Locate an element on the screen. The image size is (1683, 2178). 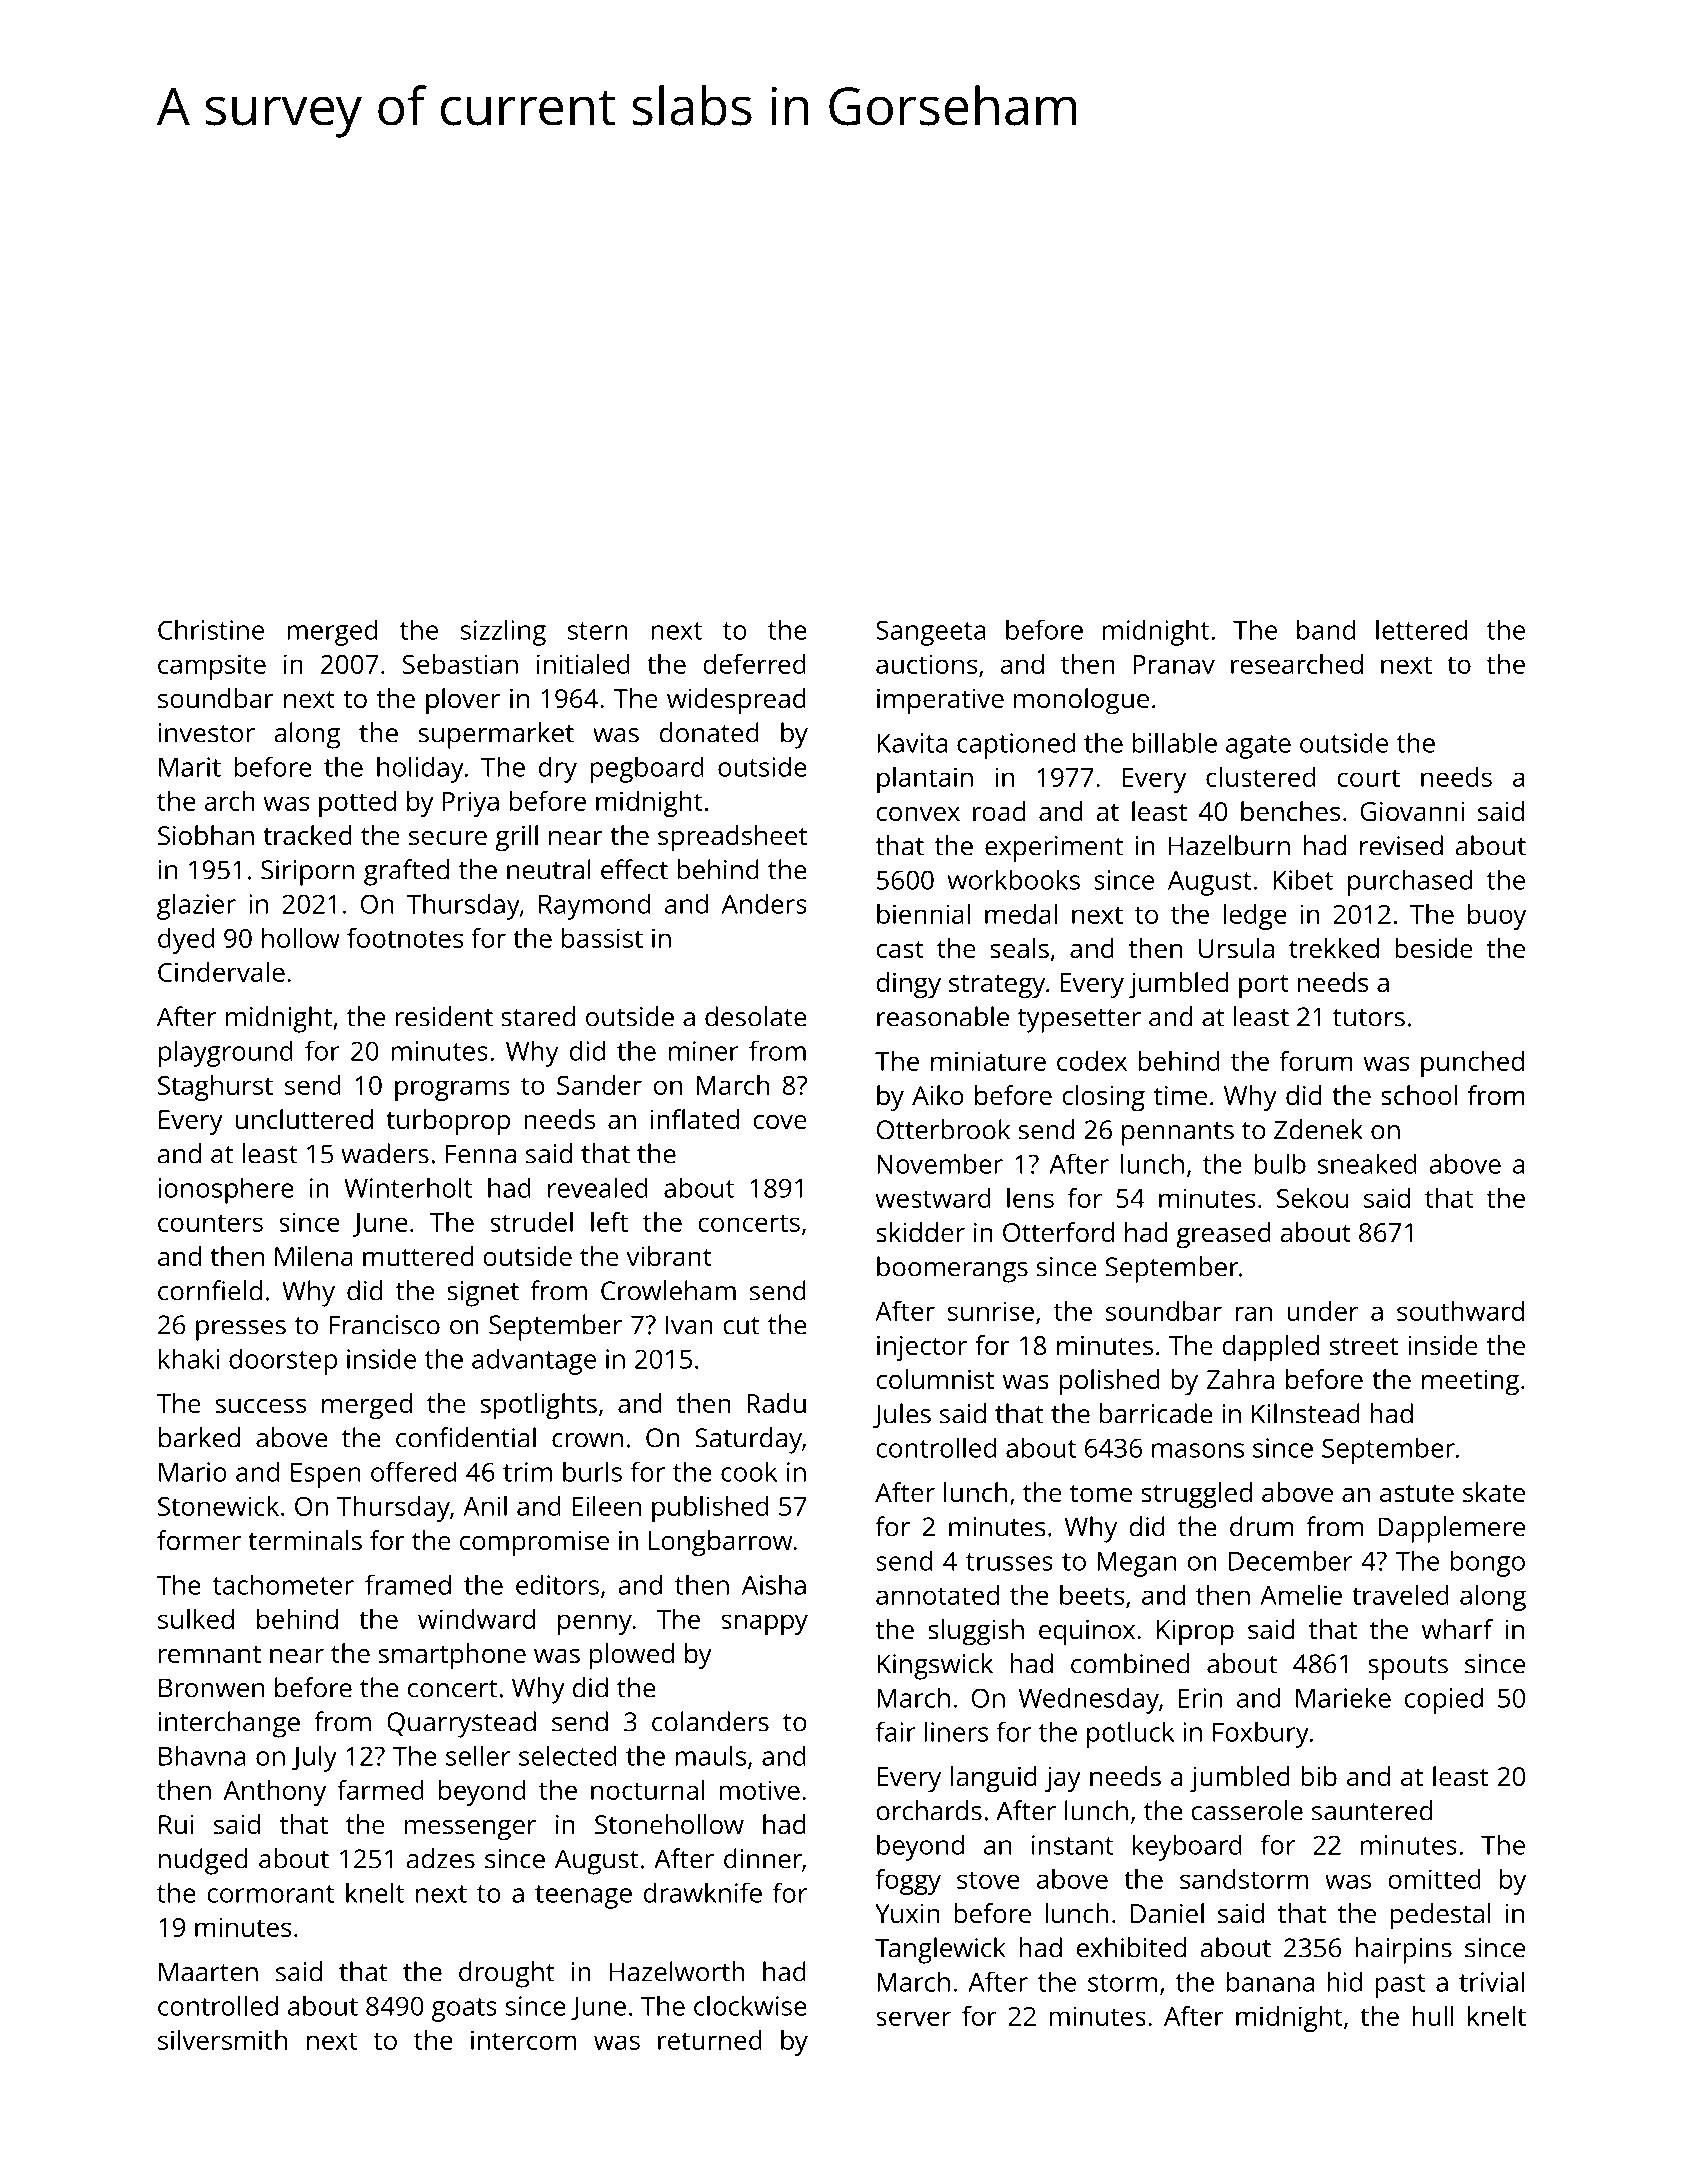
Christine is located at coordinates (211, 629).
